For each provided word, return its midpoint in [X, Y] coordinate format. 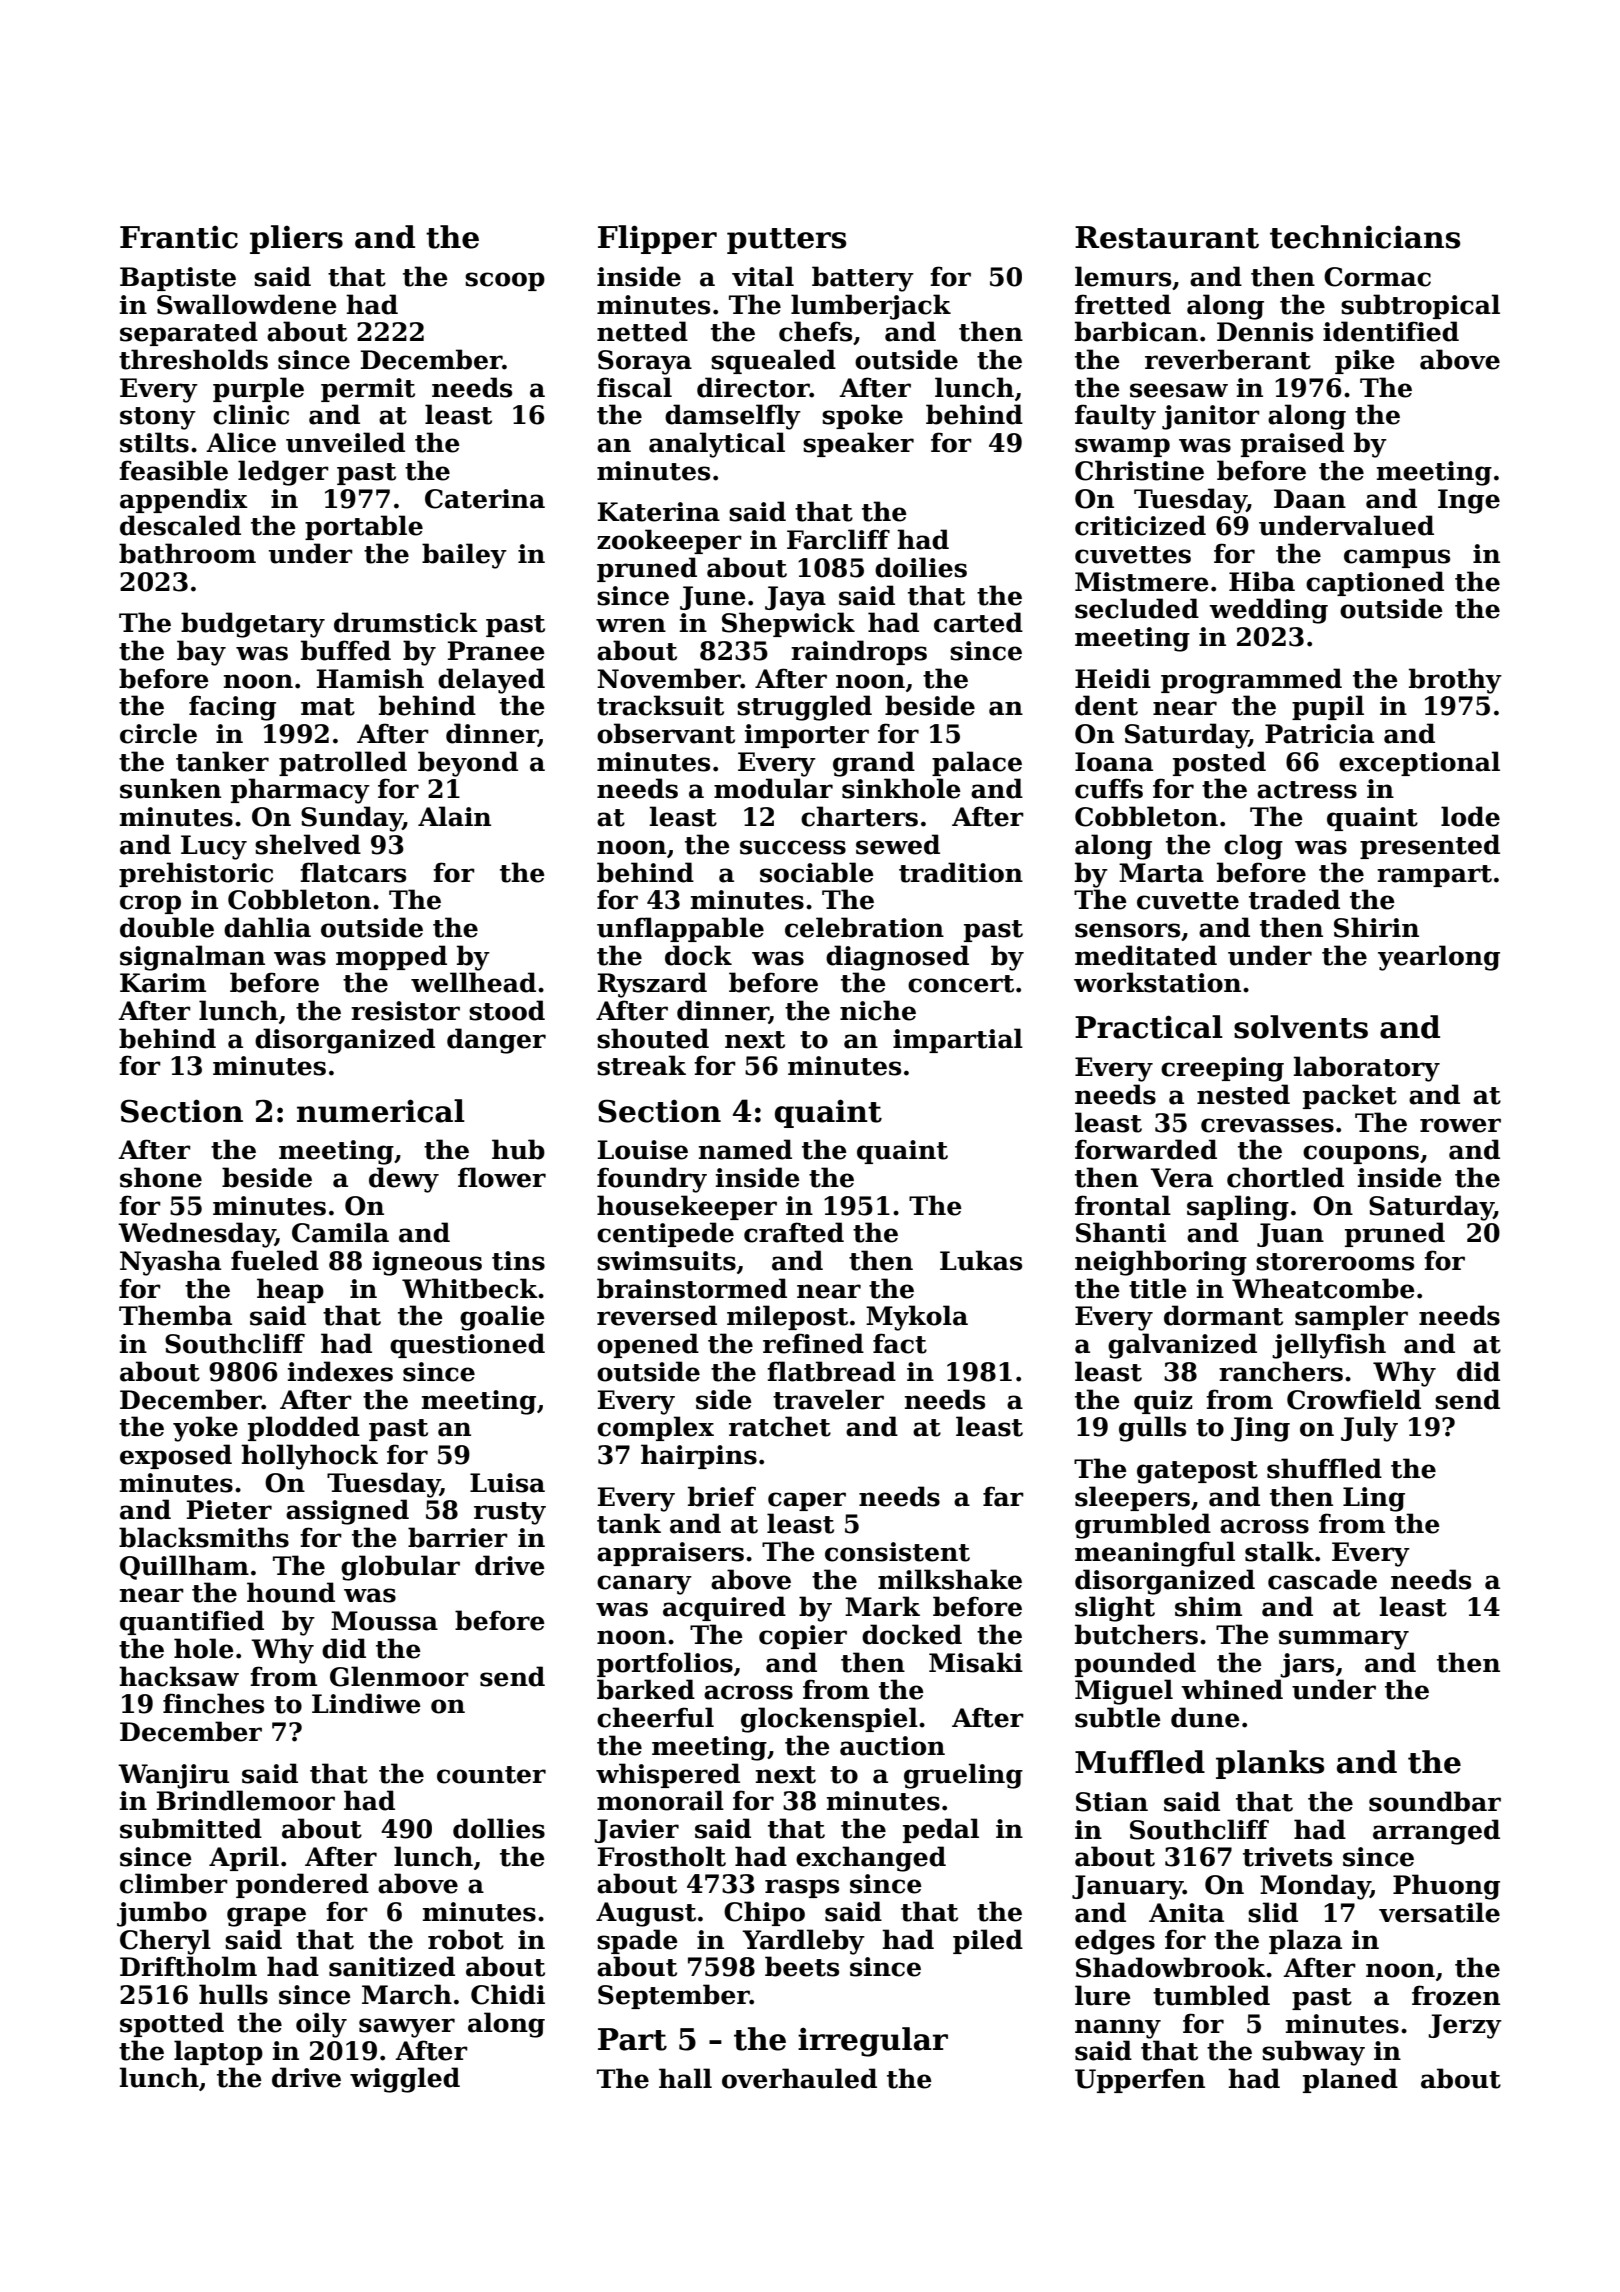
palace [977, 763]
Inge [1469, 501]
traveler [828, 1399]
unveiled [345, 442]
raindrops [859, 652]
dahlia [267, 927]
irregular [873, 2042]
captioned [1375, 583]
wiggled [405, 2080]
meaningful [1155, 1554]
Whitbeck [470, 1288]
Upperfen [1140, 2080]
